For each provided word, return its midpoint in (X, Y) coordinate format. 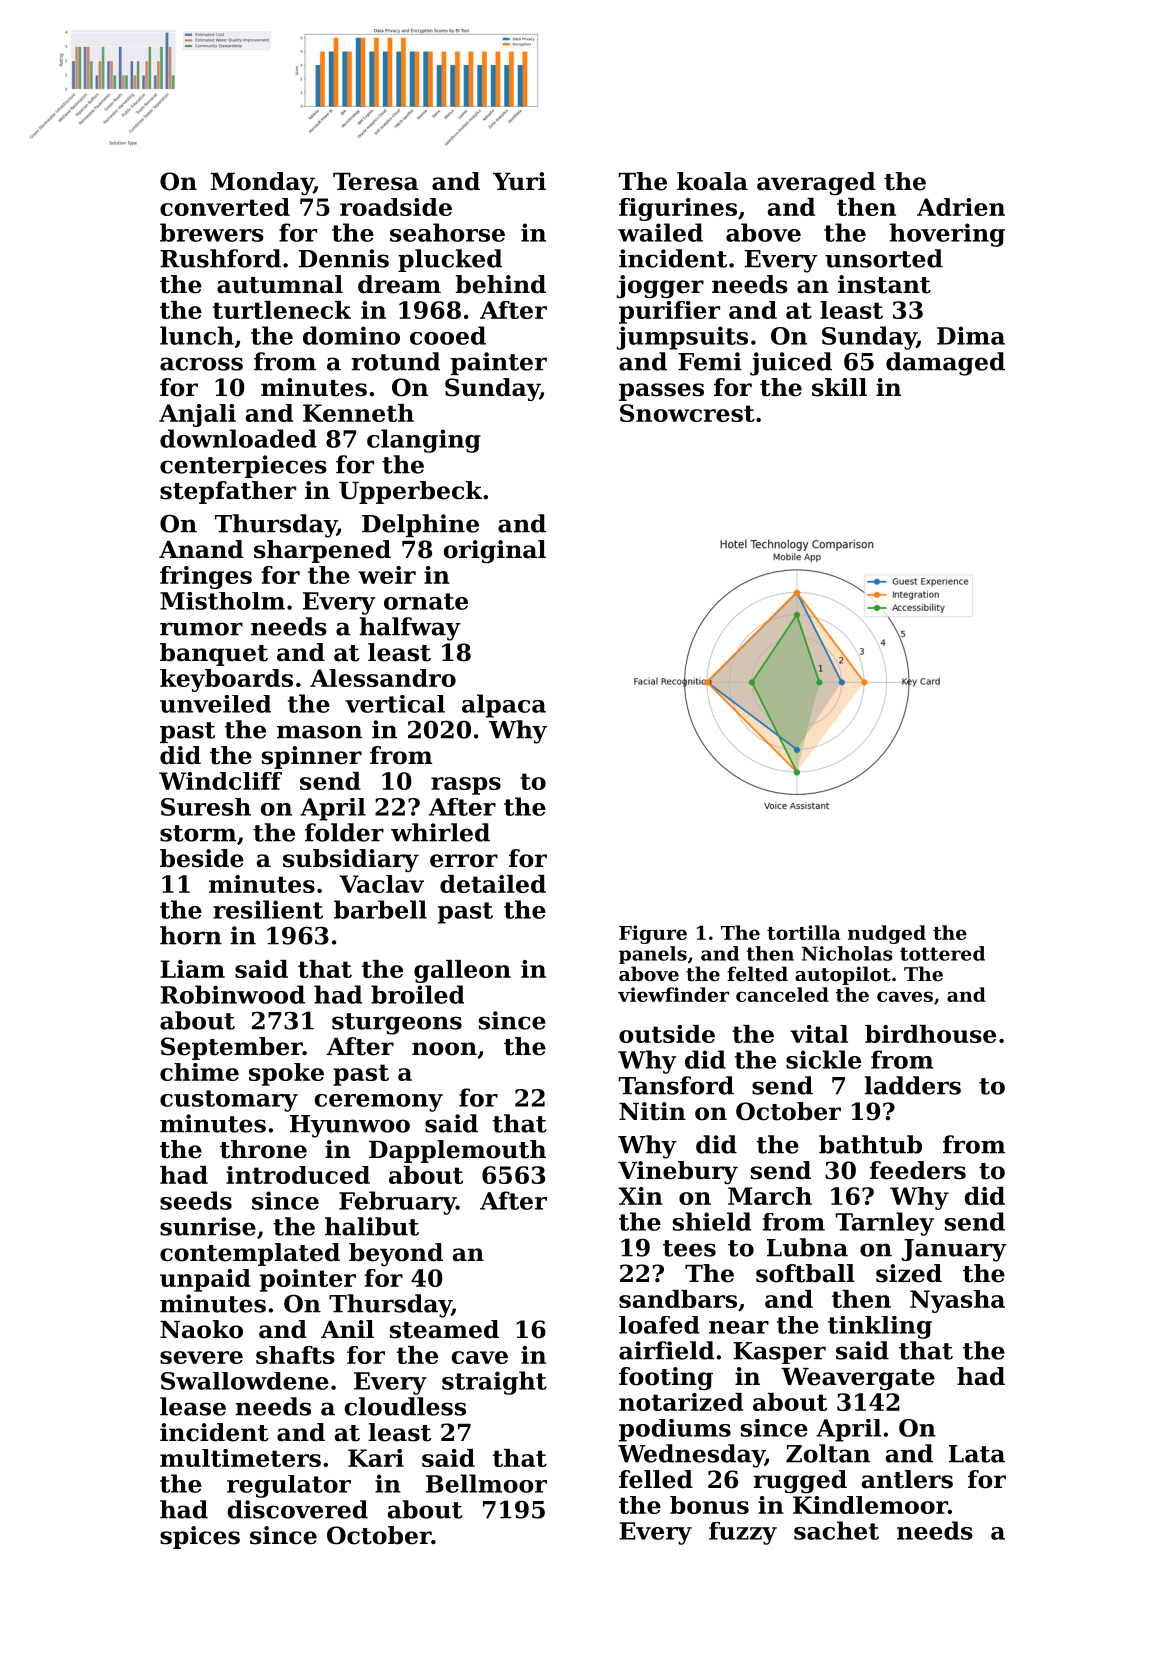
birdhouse (930, 1034)
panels (653, 955)
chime (199, 1072)
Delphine (420, 525)
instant (884, 284)
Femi (710, 361)
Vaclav (381, 884)
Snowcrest (687, 413)
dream (399, 284)
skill (839, 387)
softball (805, 1273)
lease (193, 1406)
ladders (913, 1085)
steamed (444, 1329)
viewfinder (673, 994)
